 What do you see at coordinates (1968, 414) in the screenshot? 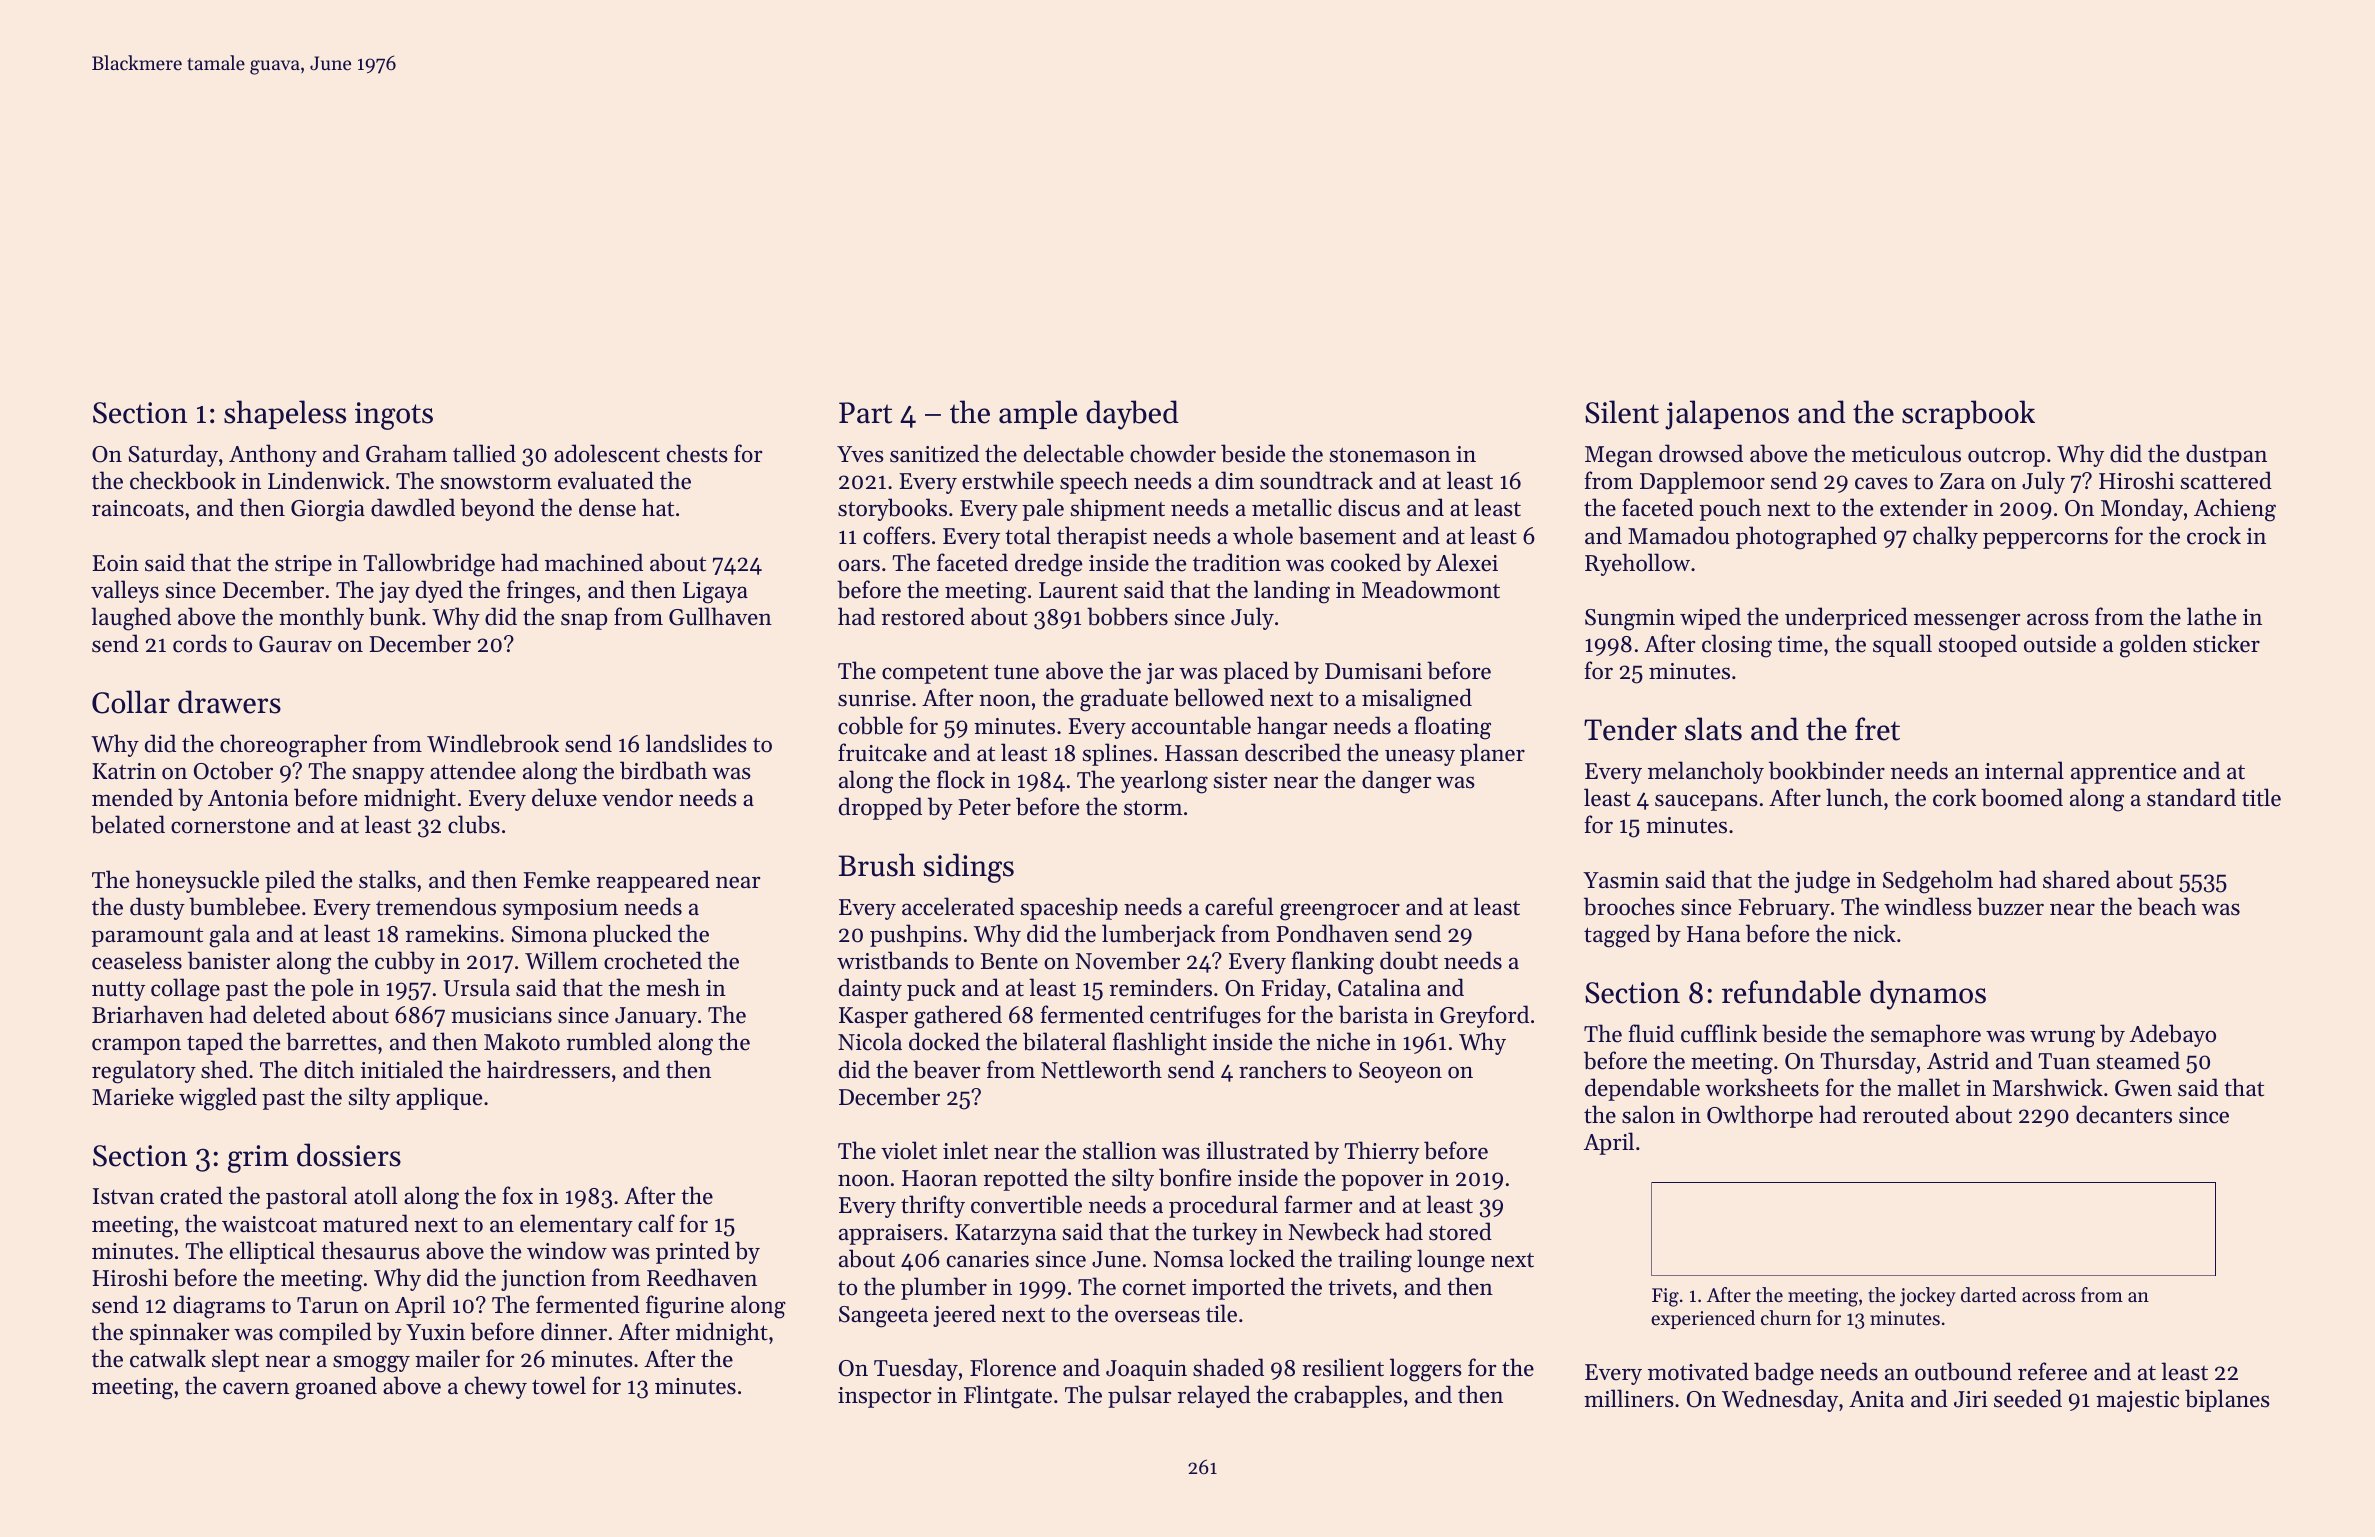
I see `scrapbook` at bounding box center [1968, 414].
